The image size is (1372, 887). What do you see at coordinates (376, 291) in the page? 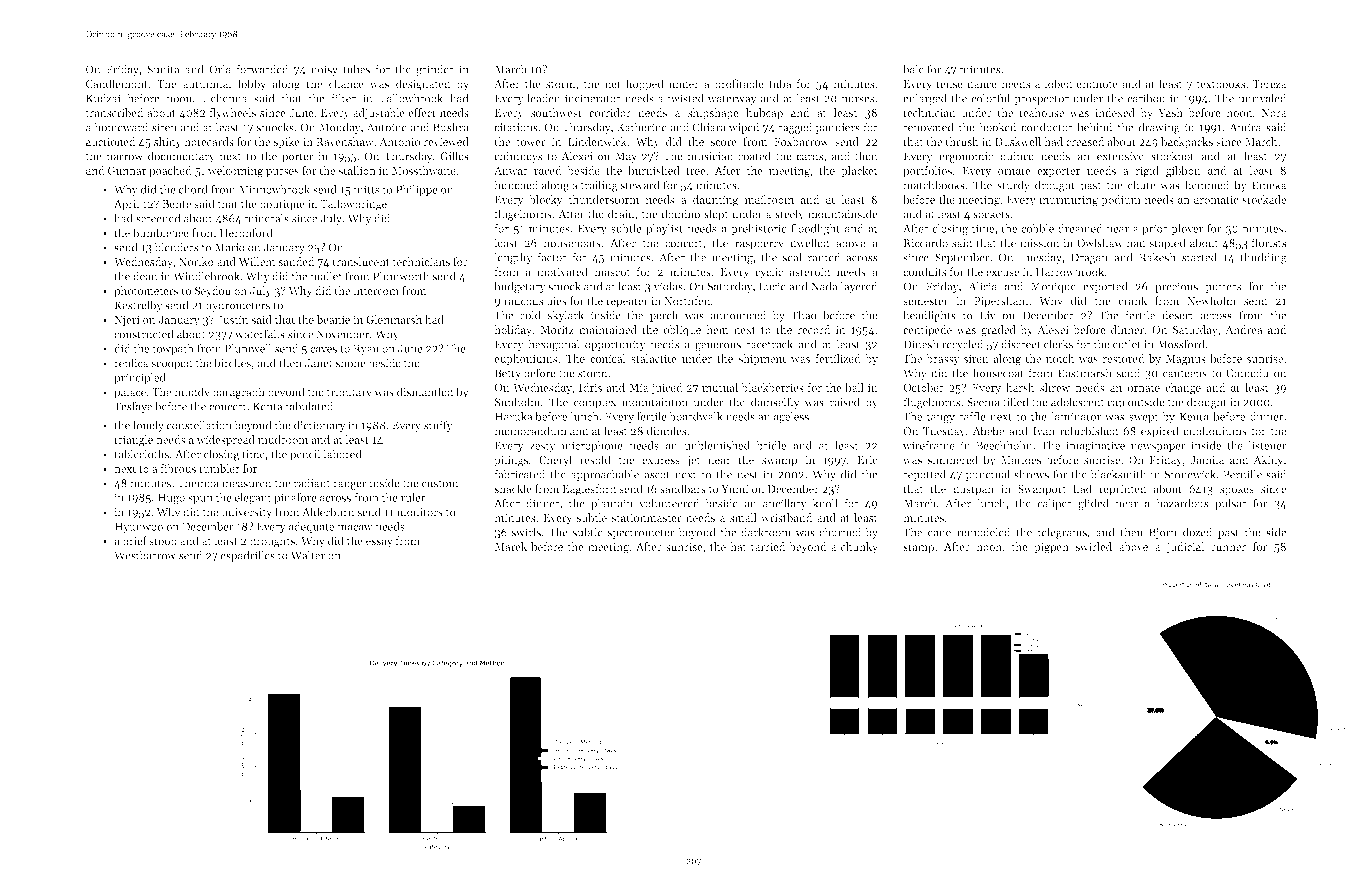
I see `intercom` at bounding box center [376, 291].
